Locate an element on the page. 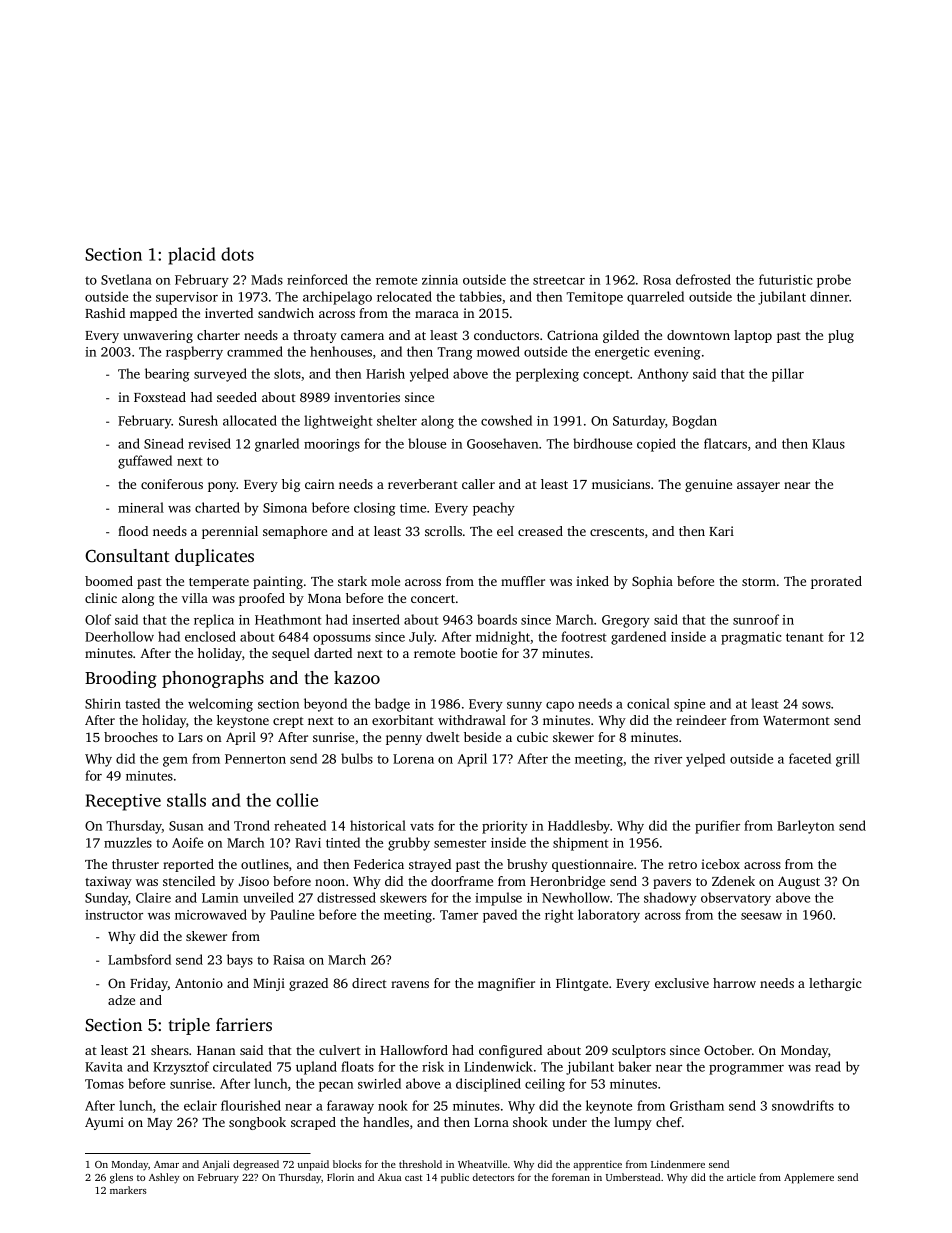 The image size is (952, 1233). defrosted is located at coordinates (703, 279).
